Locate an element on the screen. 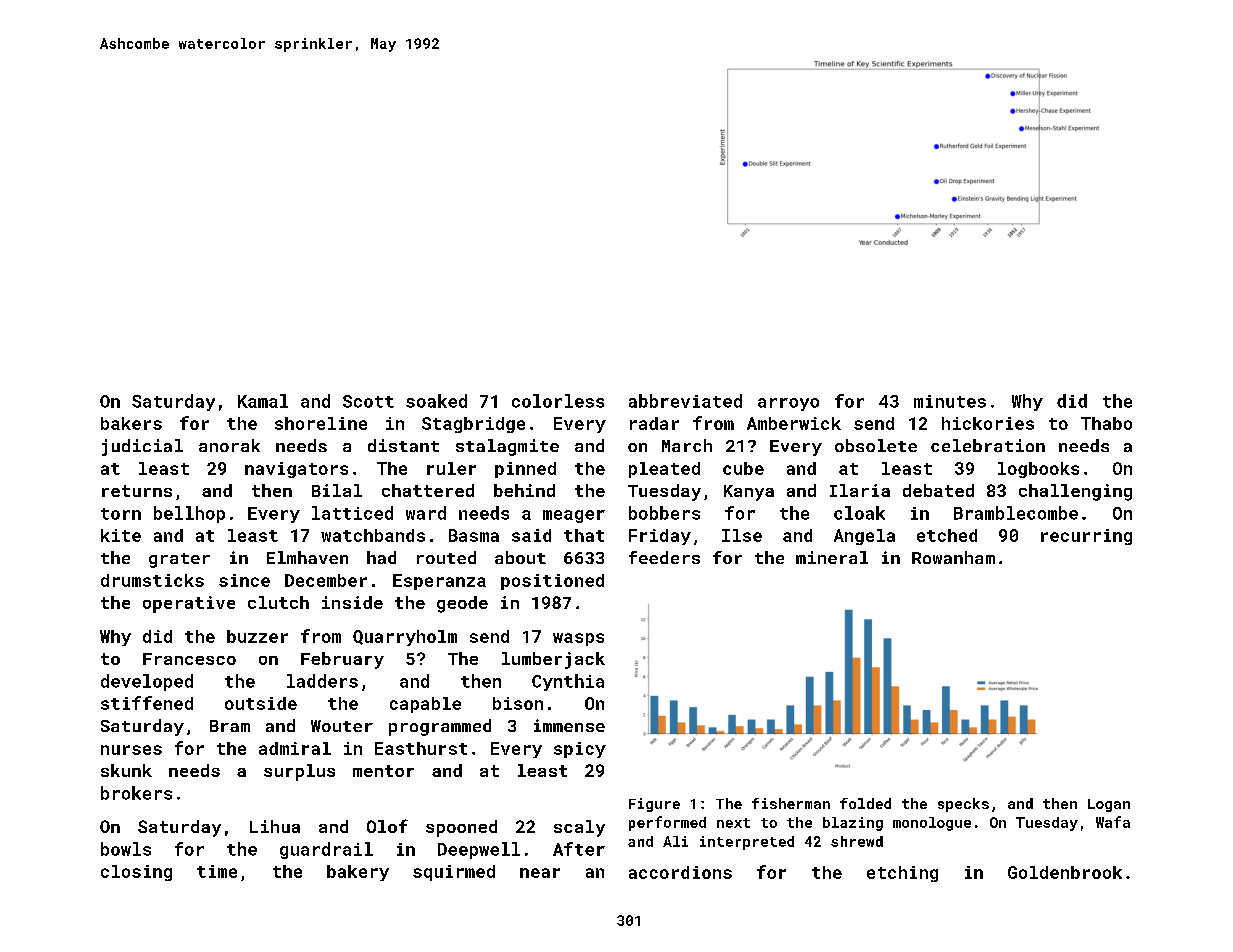 This screenshot has height=952, width=1233. abbreviated is located at coordinates (685, 401).
